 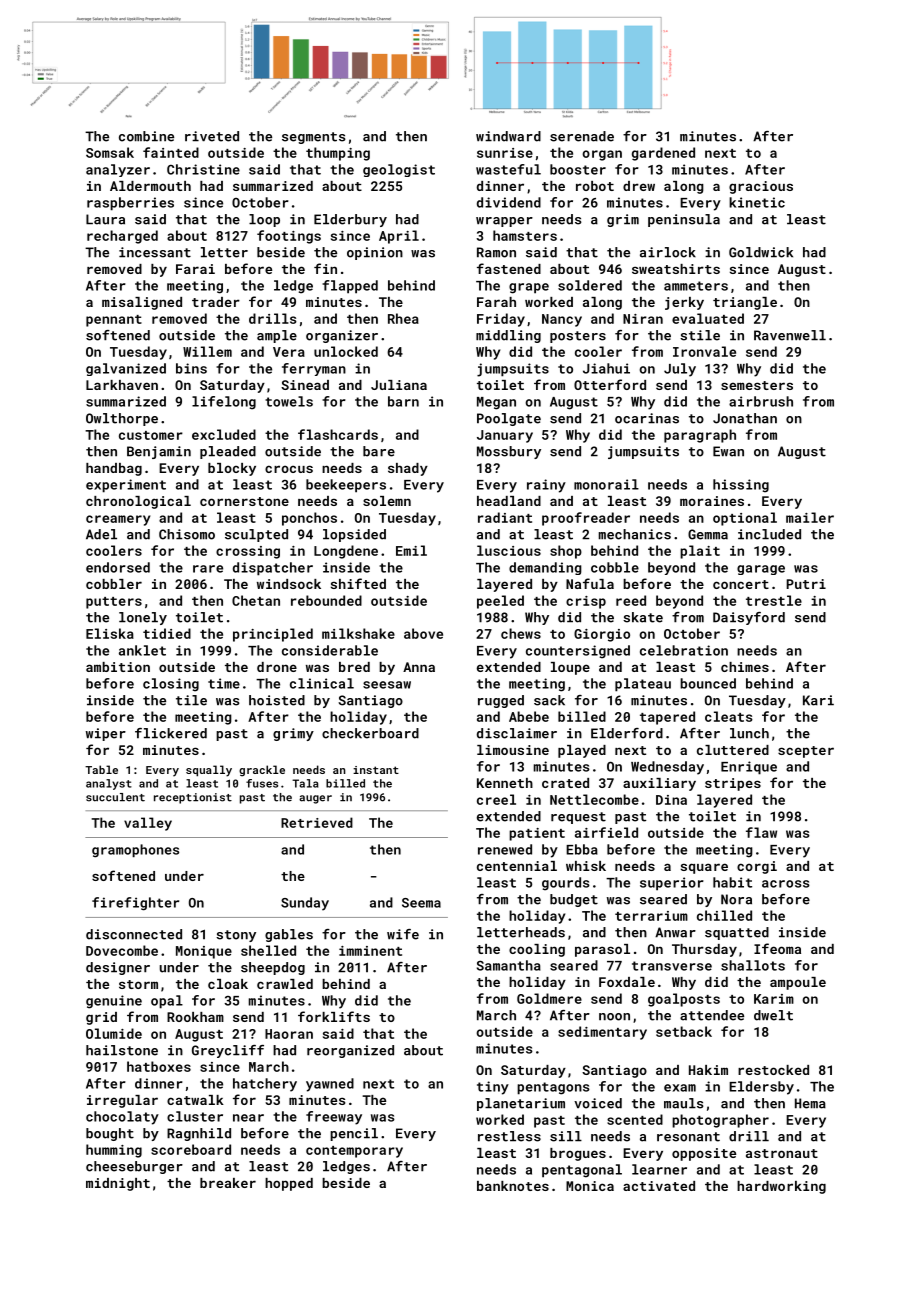 What do you see at coordinates (375, 253) in the page?
I see `opinion` at bounding box center [375, 253].
